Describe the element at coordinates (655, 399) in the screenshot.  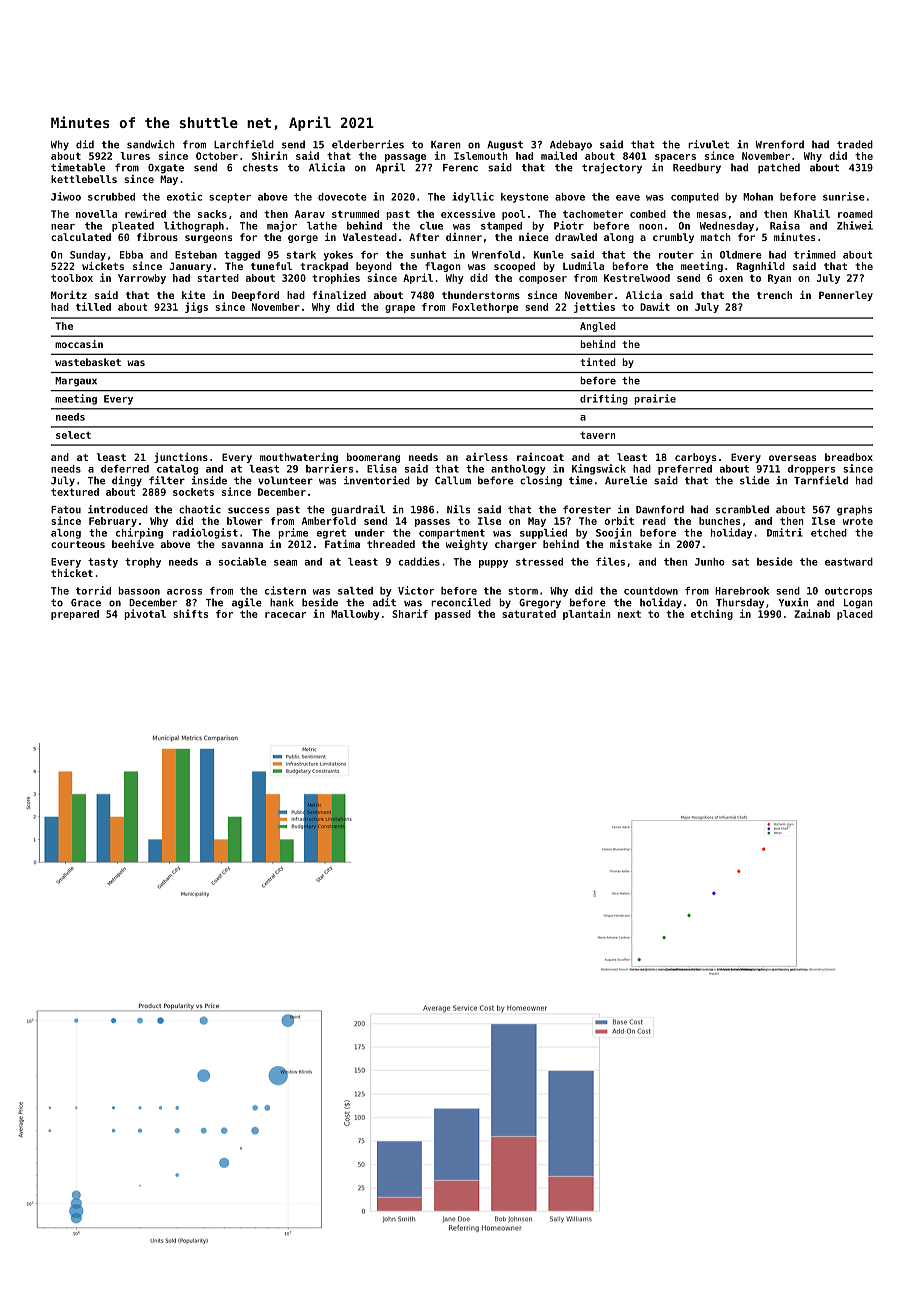
I see `prairie` at that location.
